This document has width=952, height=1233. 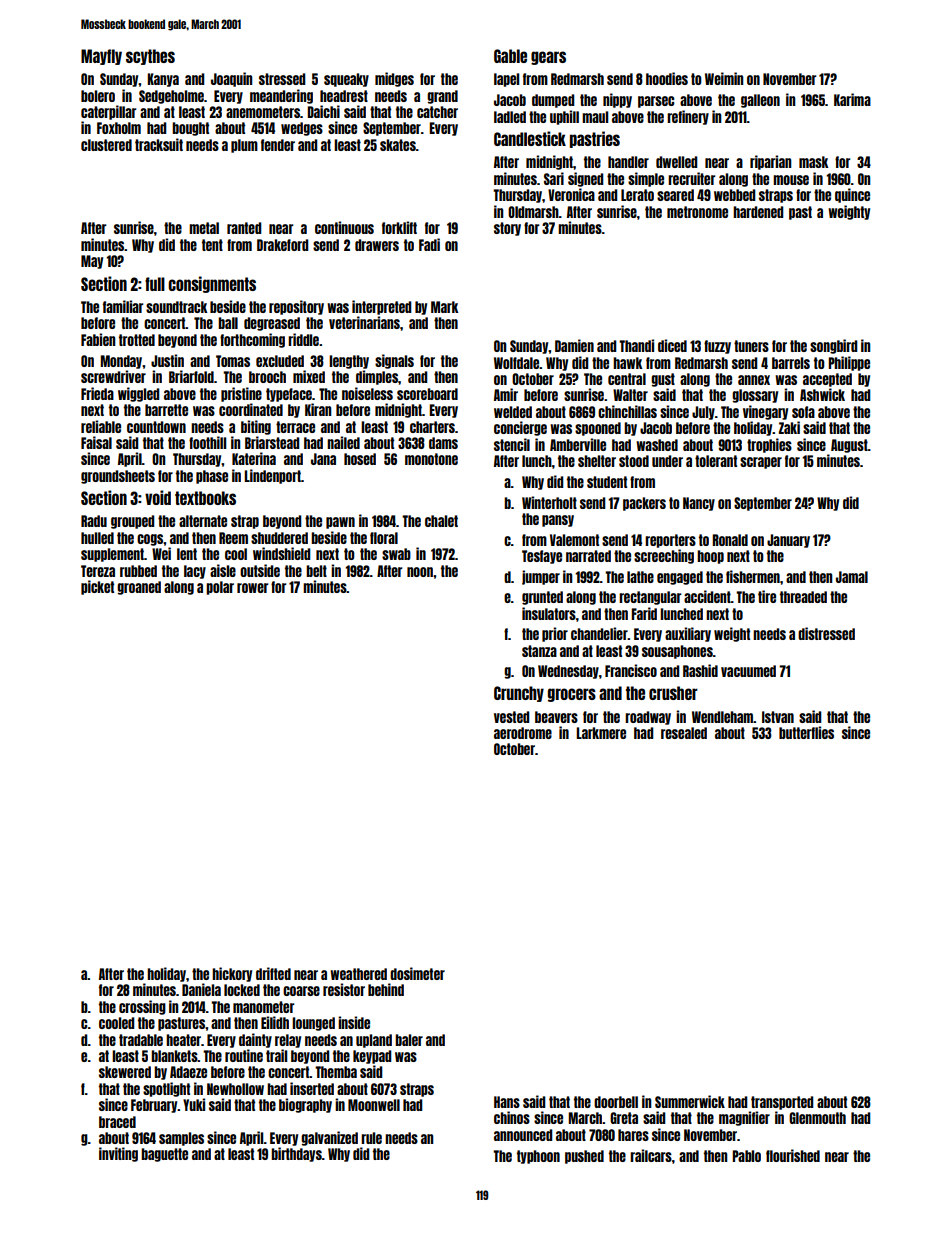 I want to click on transported, so click(x=782, y=1103).
